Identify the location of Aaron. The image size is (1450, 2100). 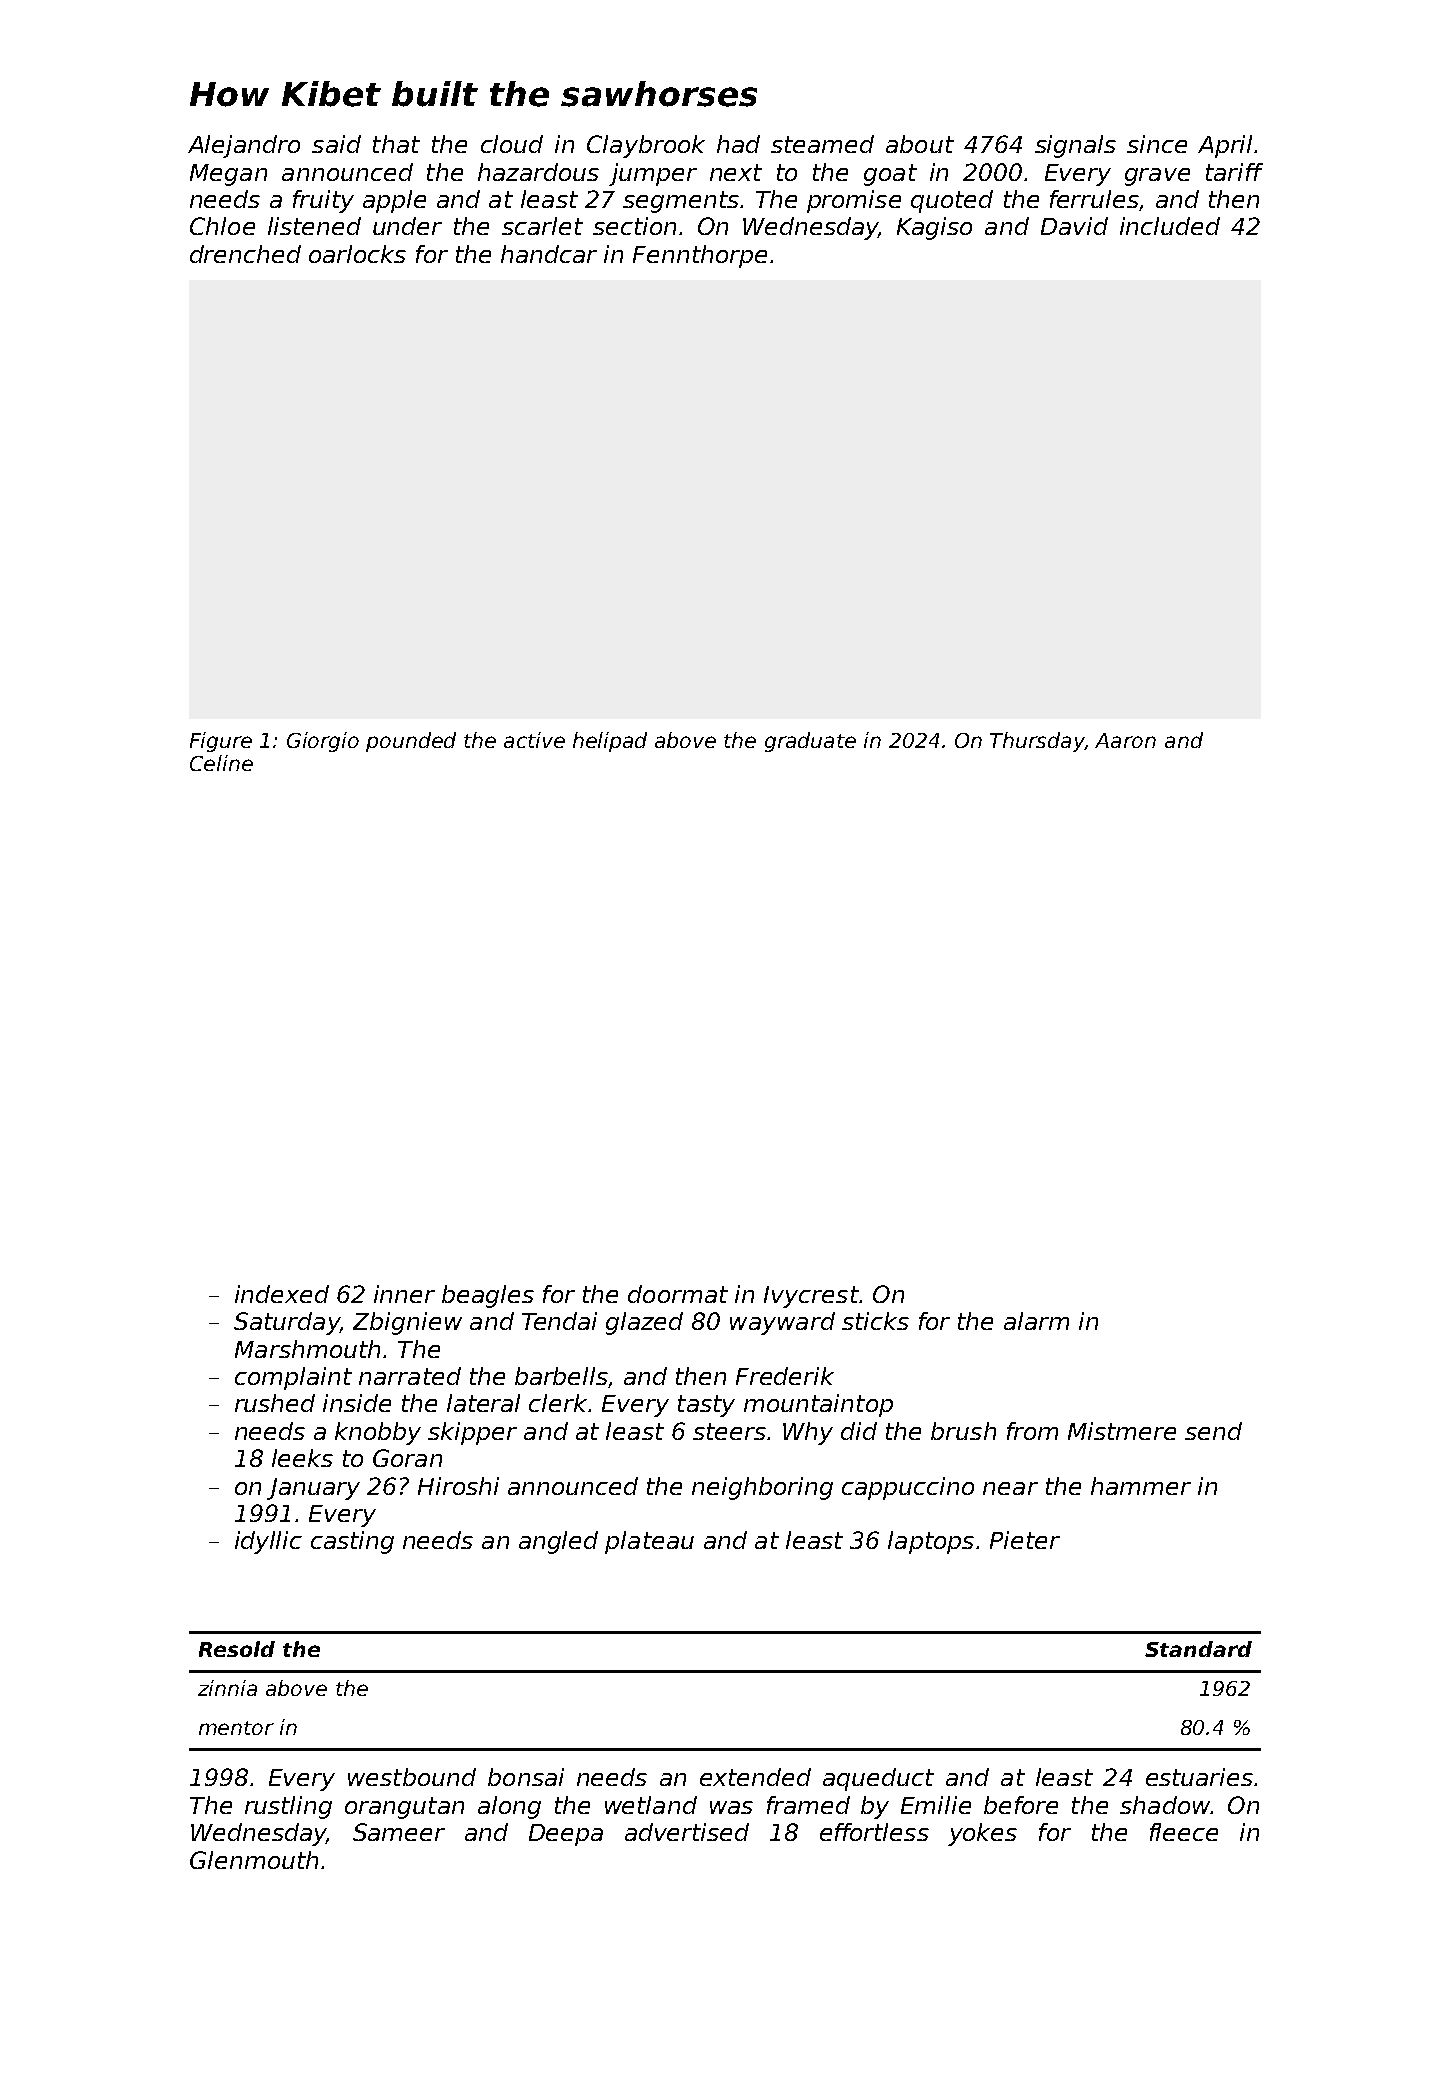
(1125, 740).
